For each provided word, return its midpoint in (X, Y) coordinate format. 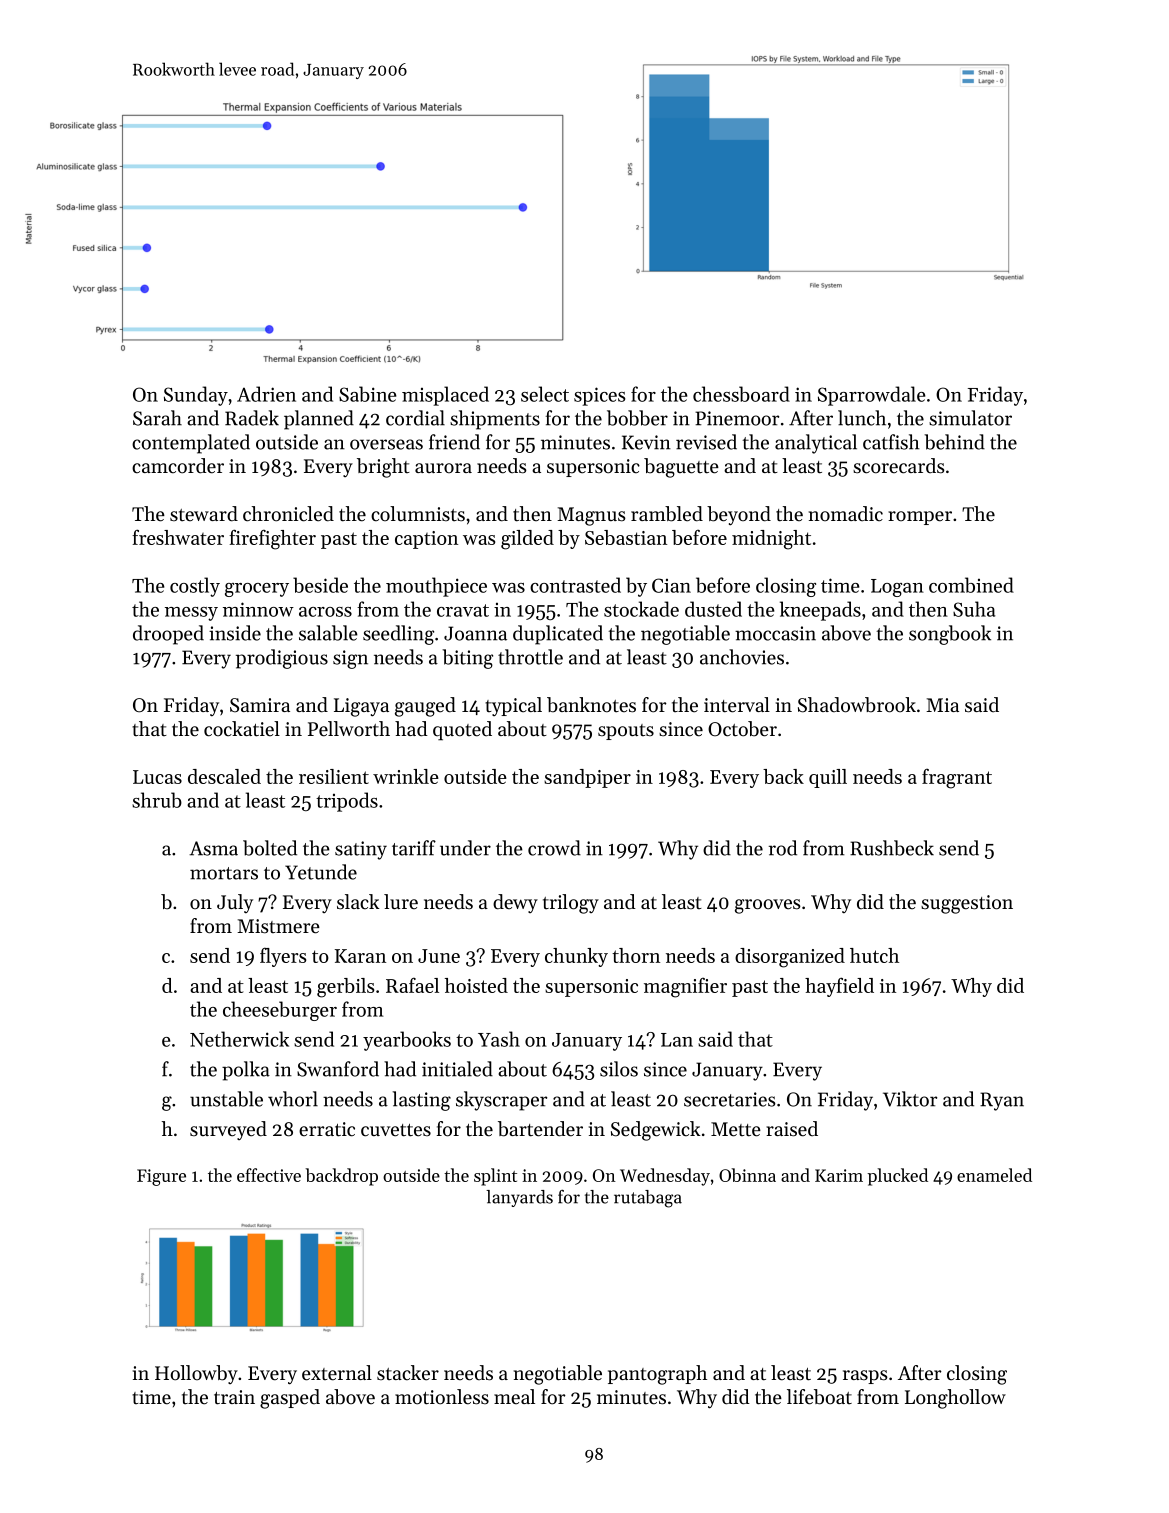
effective (269, 1175)
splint (495, 1177)
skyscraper (501, 1101)
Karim (839, 1175)
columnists (418, 514)
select (545, 394)
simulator (970, 418)
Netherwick (239, 1039)
